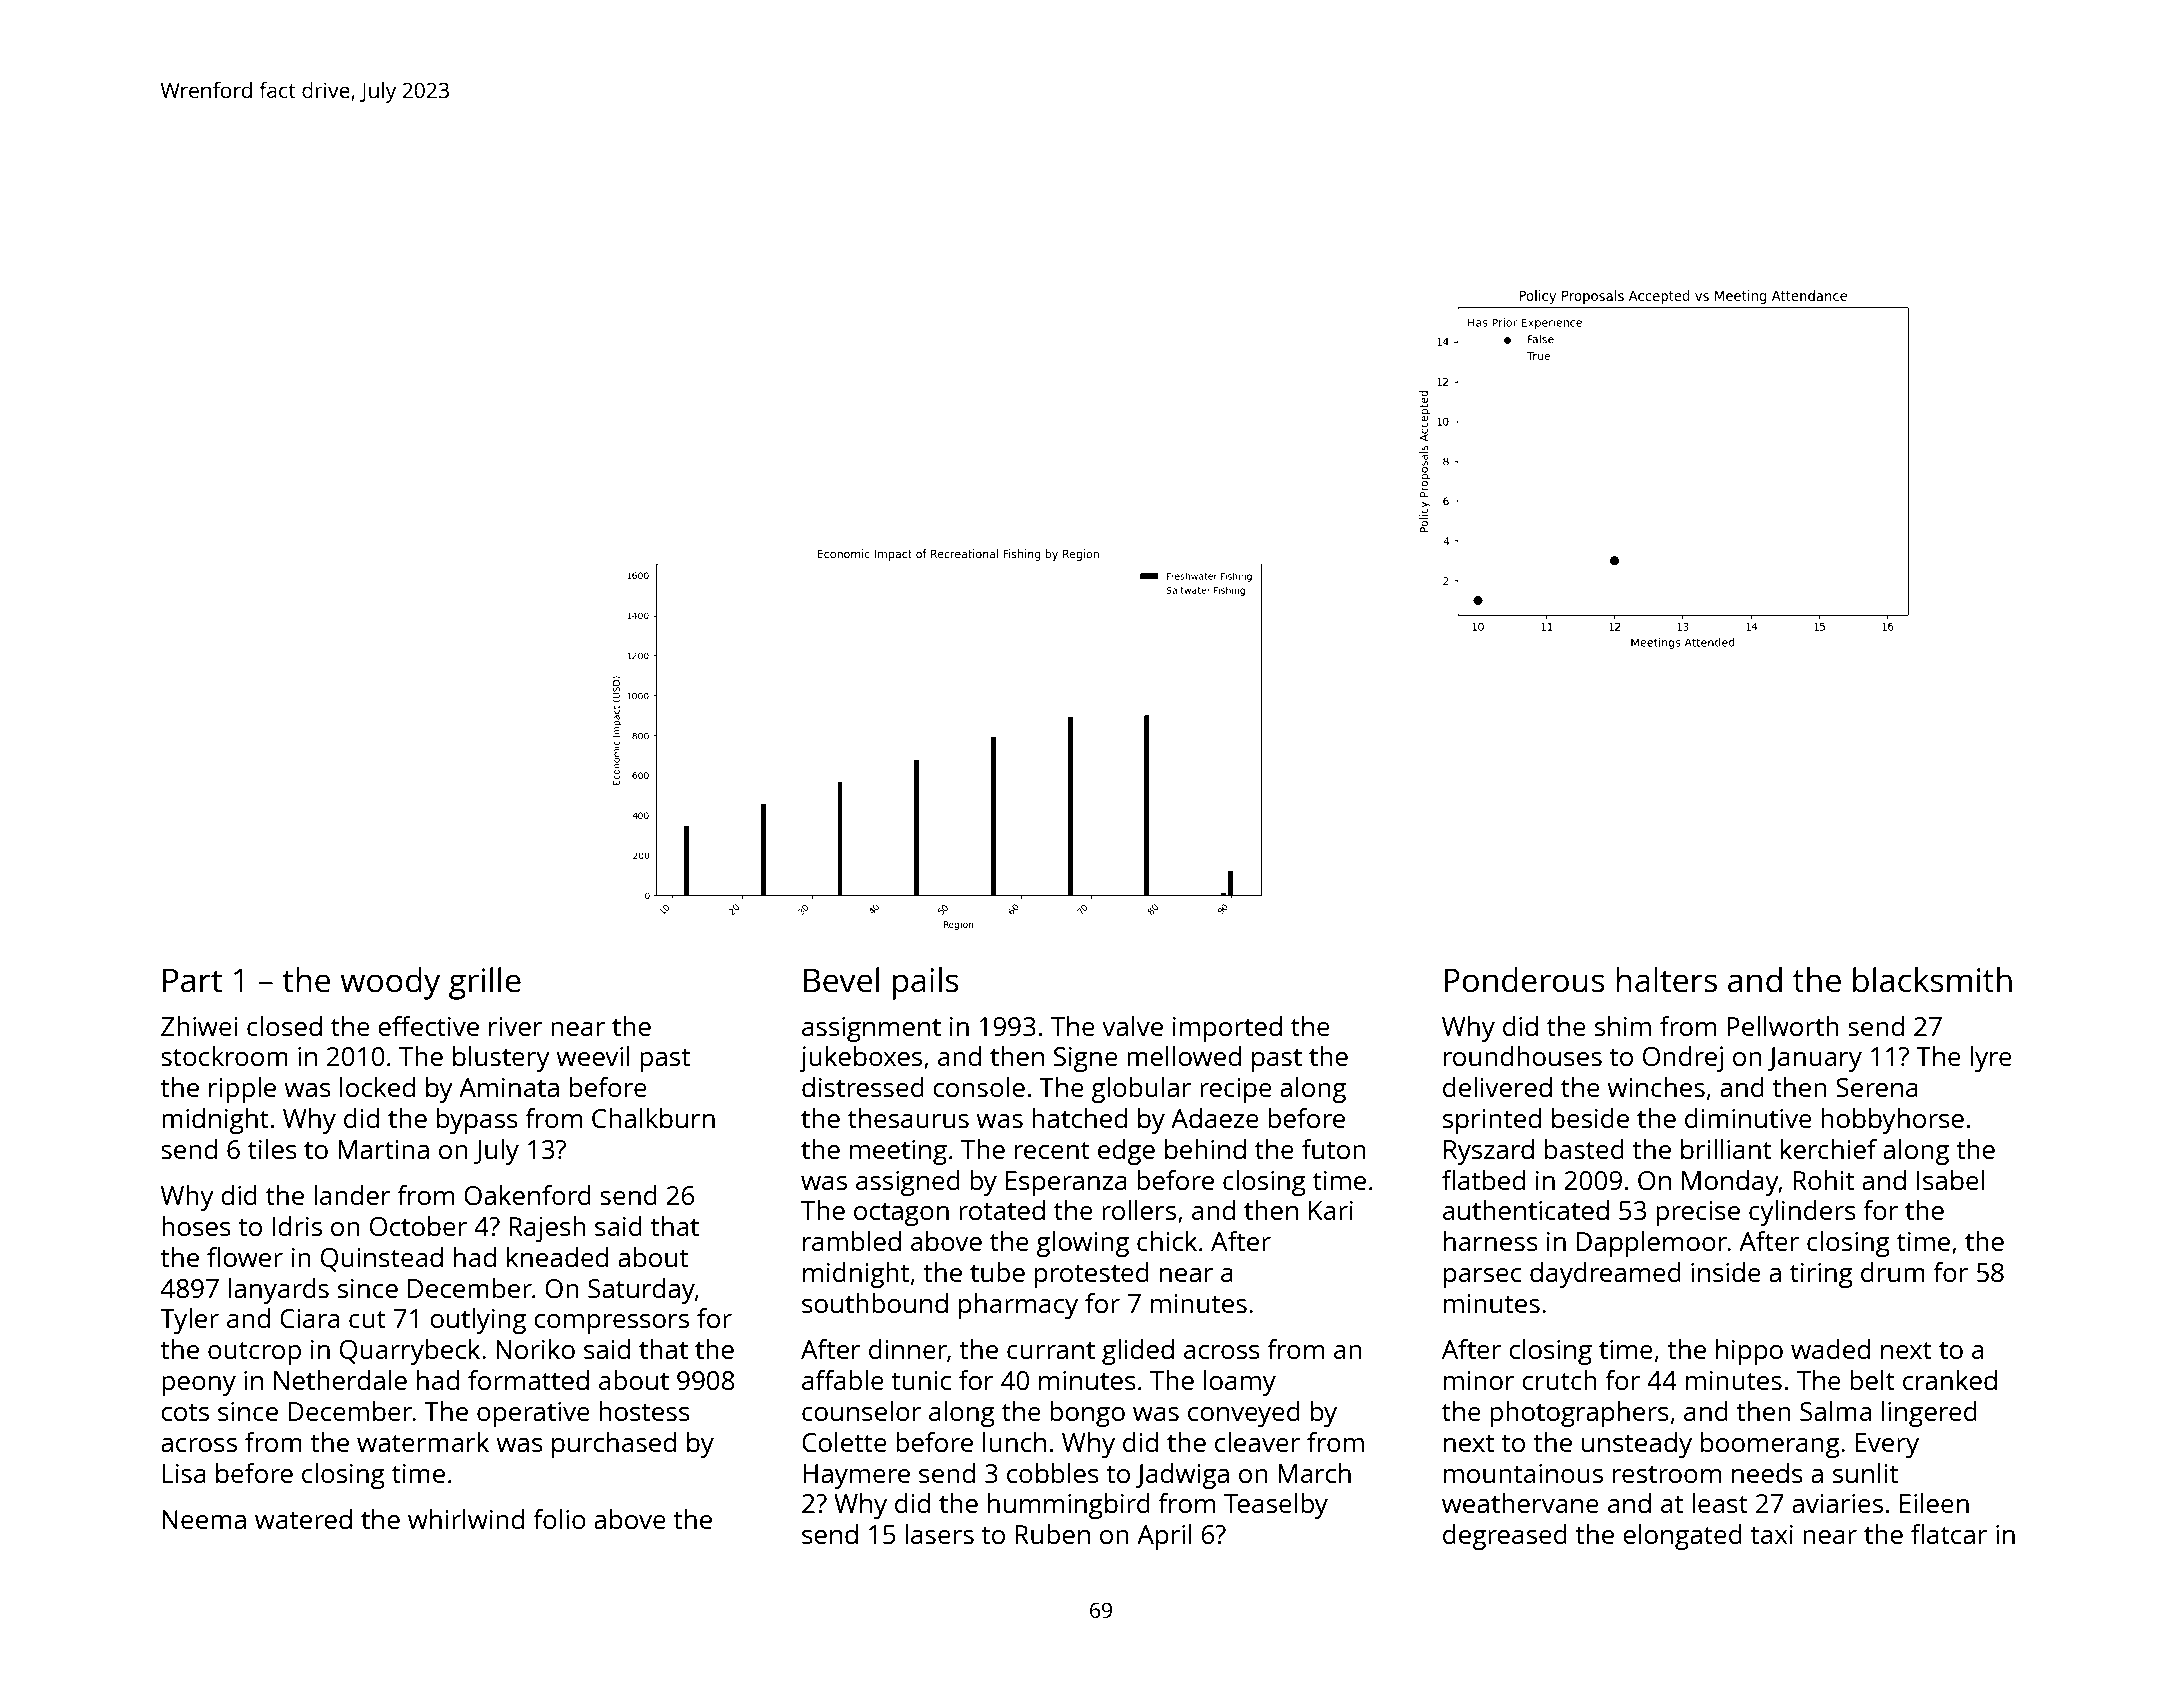 Image resolution: width=2178 pixels, height=1683 pixels. What do you see at coordinates (466, 1519) in the screenshot?
I see `whirlwind` at bounding box center [466, 1519].
